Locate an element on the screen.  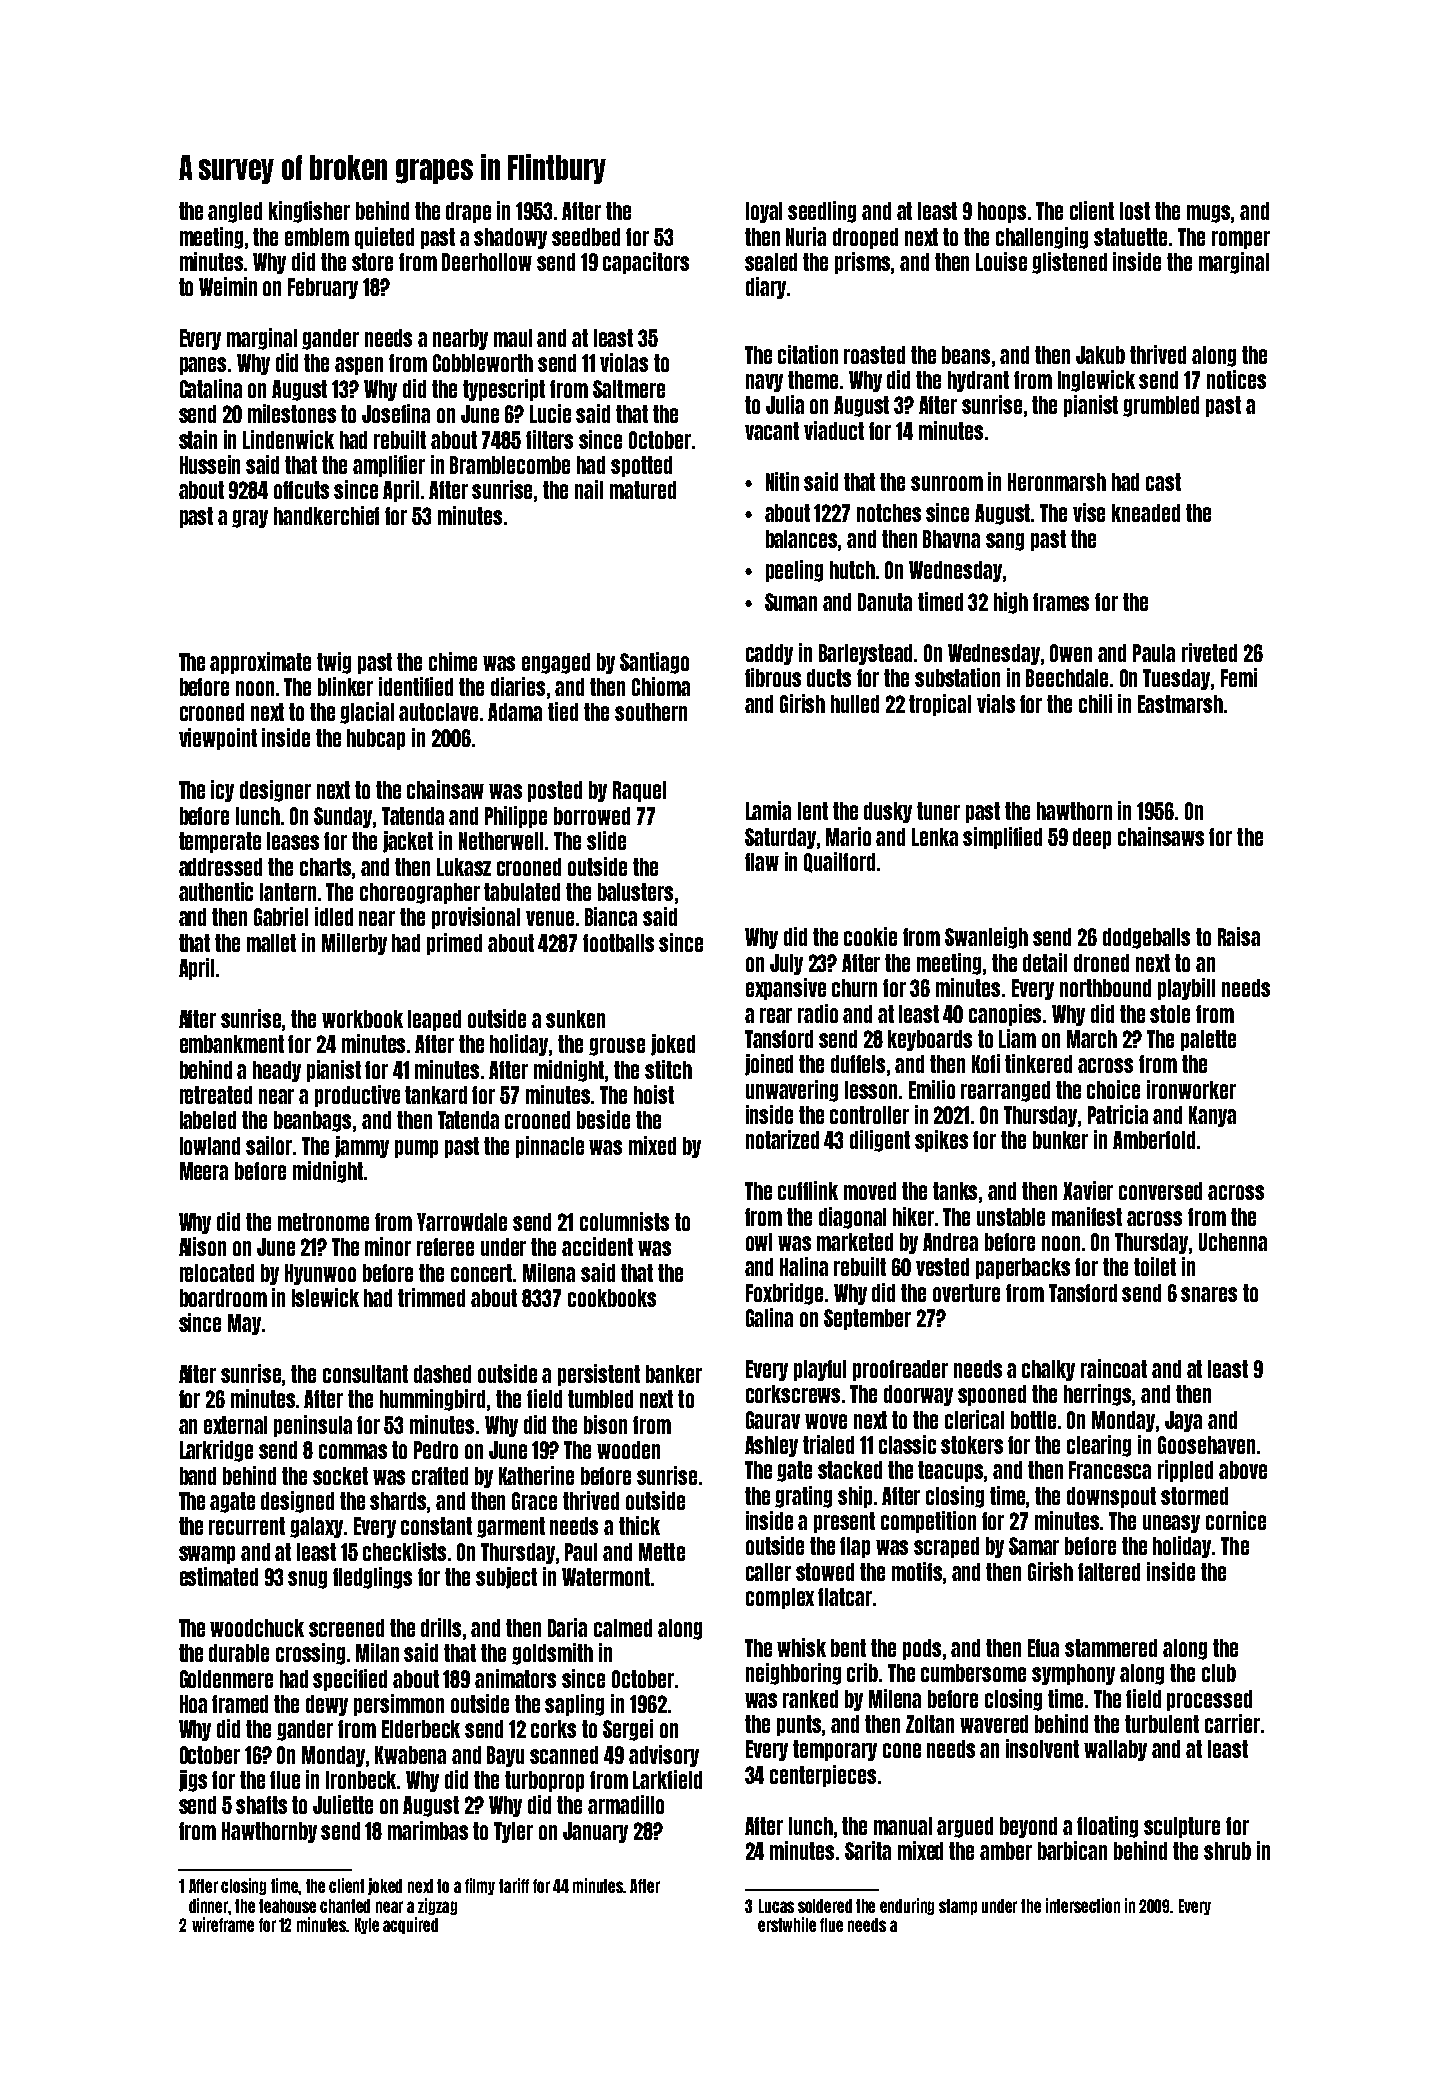
caddy is located at coordinates (769, 654).
